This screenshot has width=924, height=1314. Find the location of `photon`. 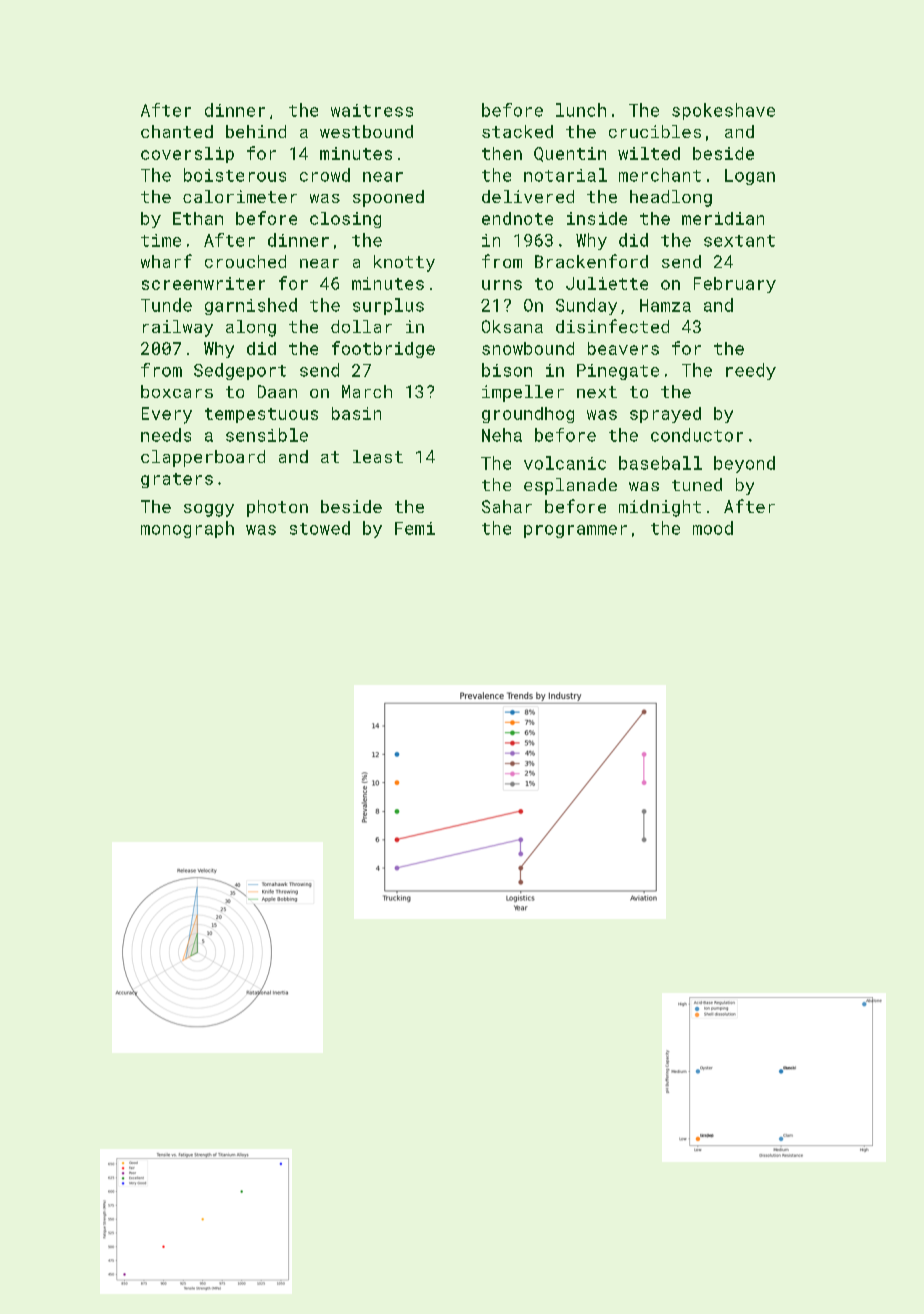

photon is located at coordinates (277, 508).
